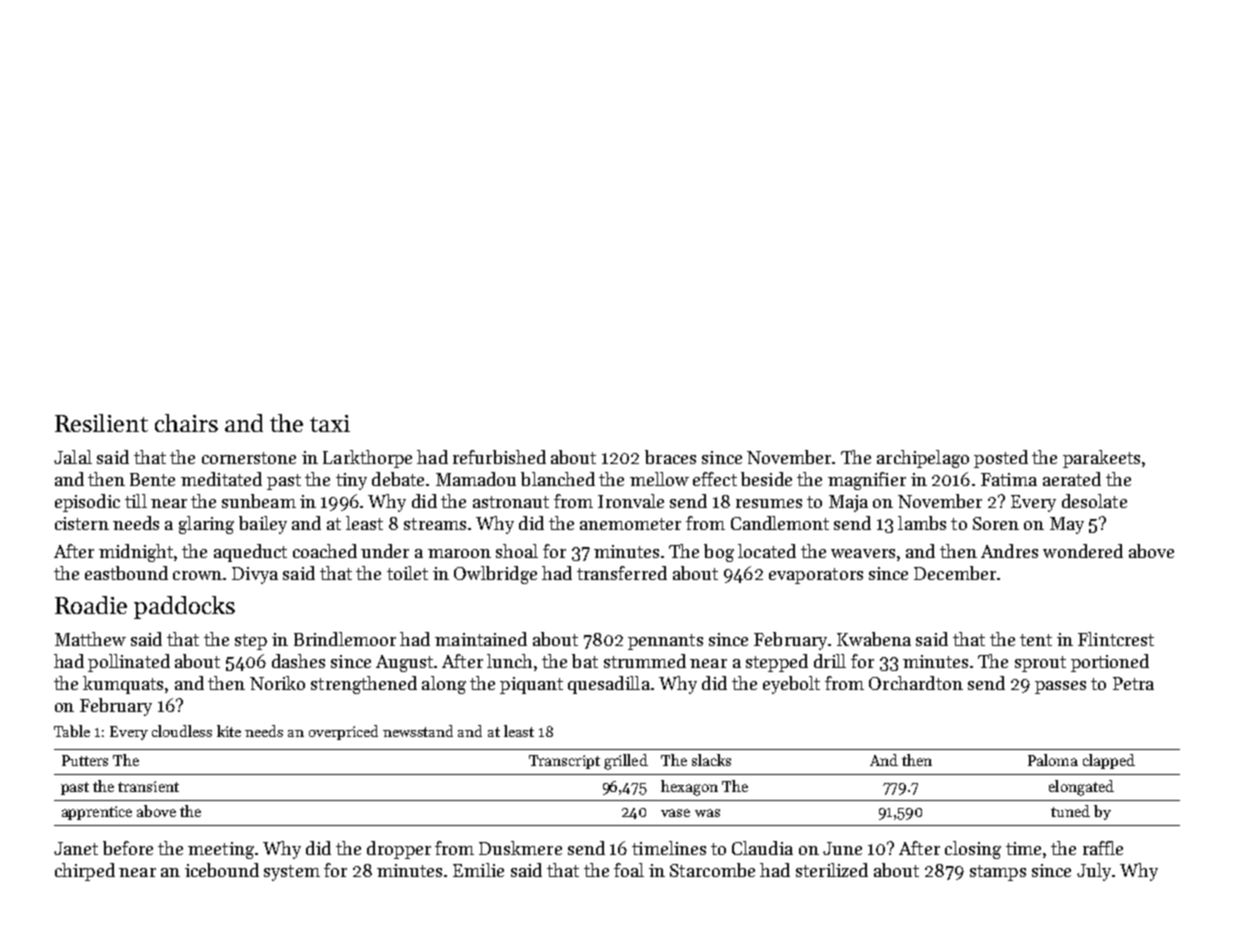  Describe the element at coordinates (916, 683) in the screenshot. I see `Orchardton` at that location.
